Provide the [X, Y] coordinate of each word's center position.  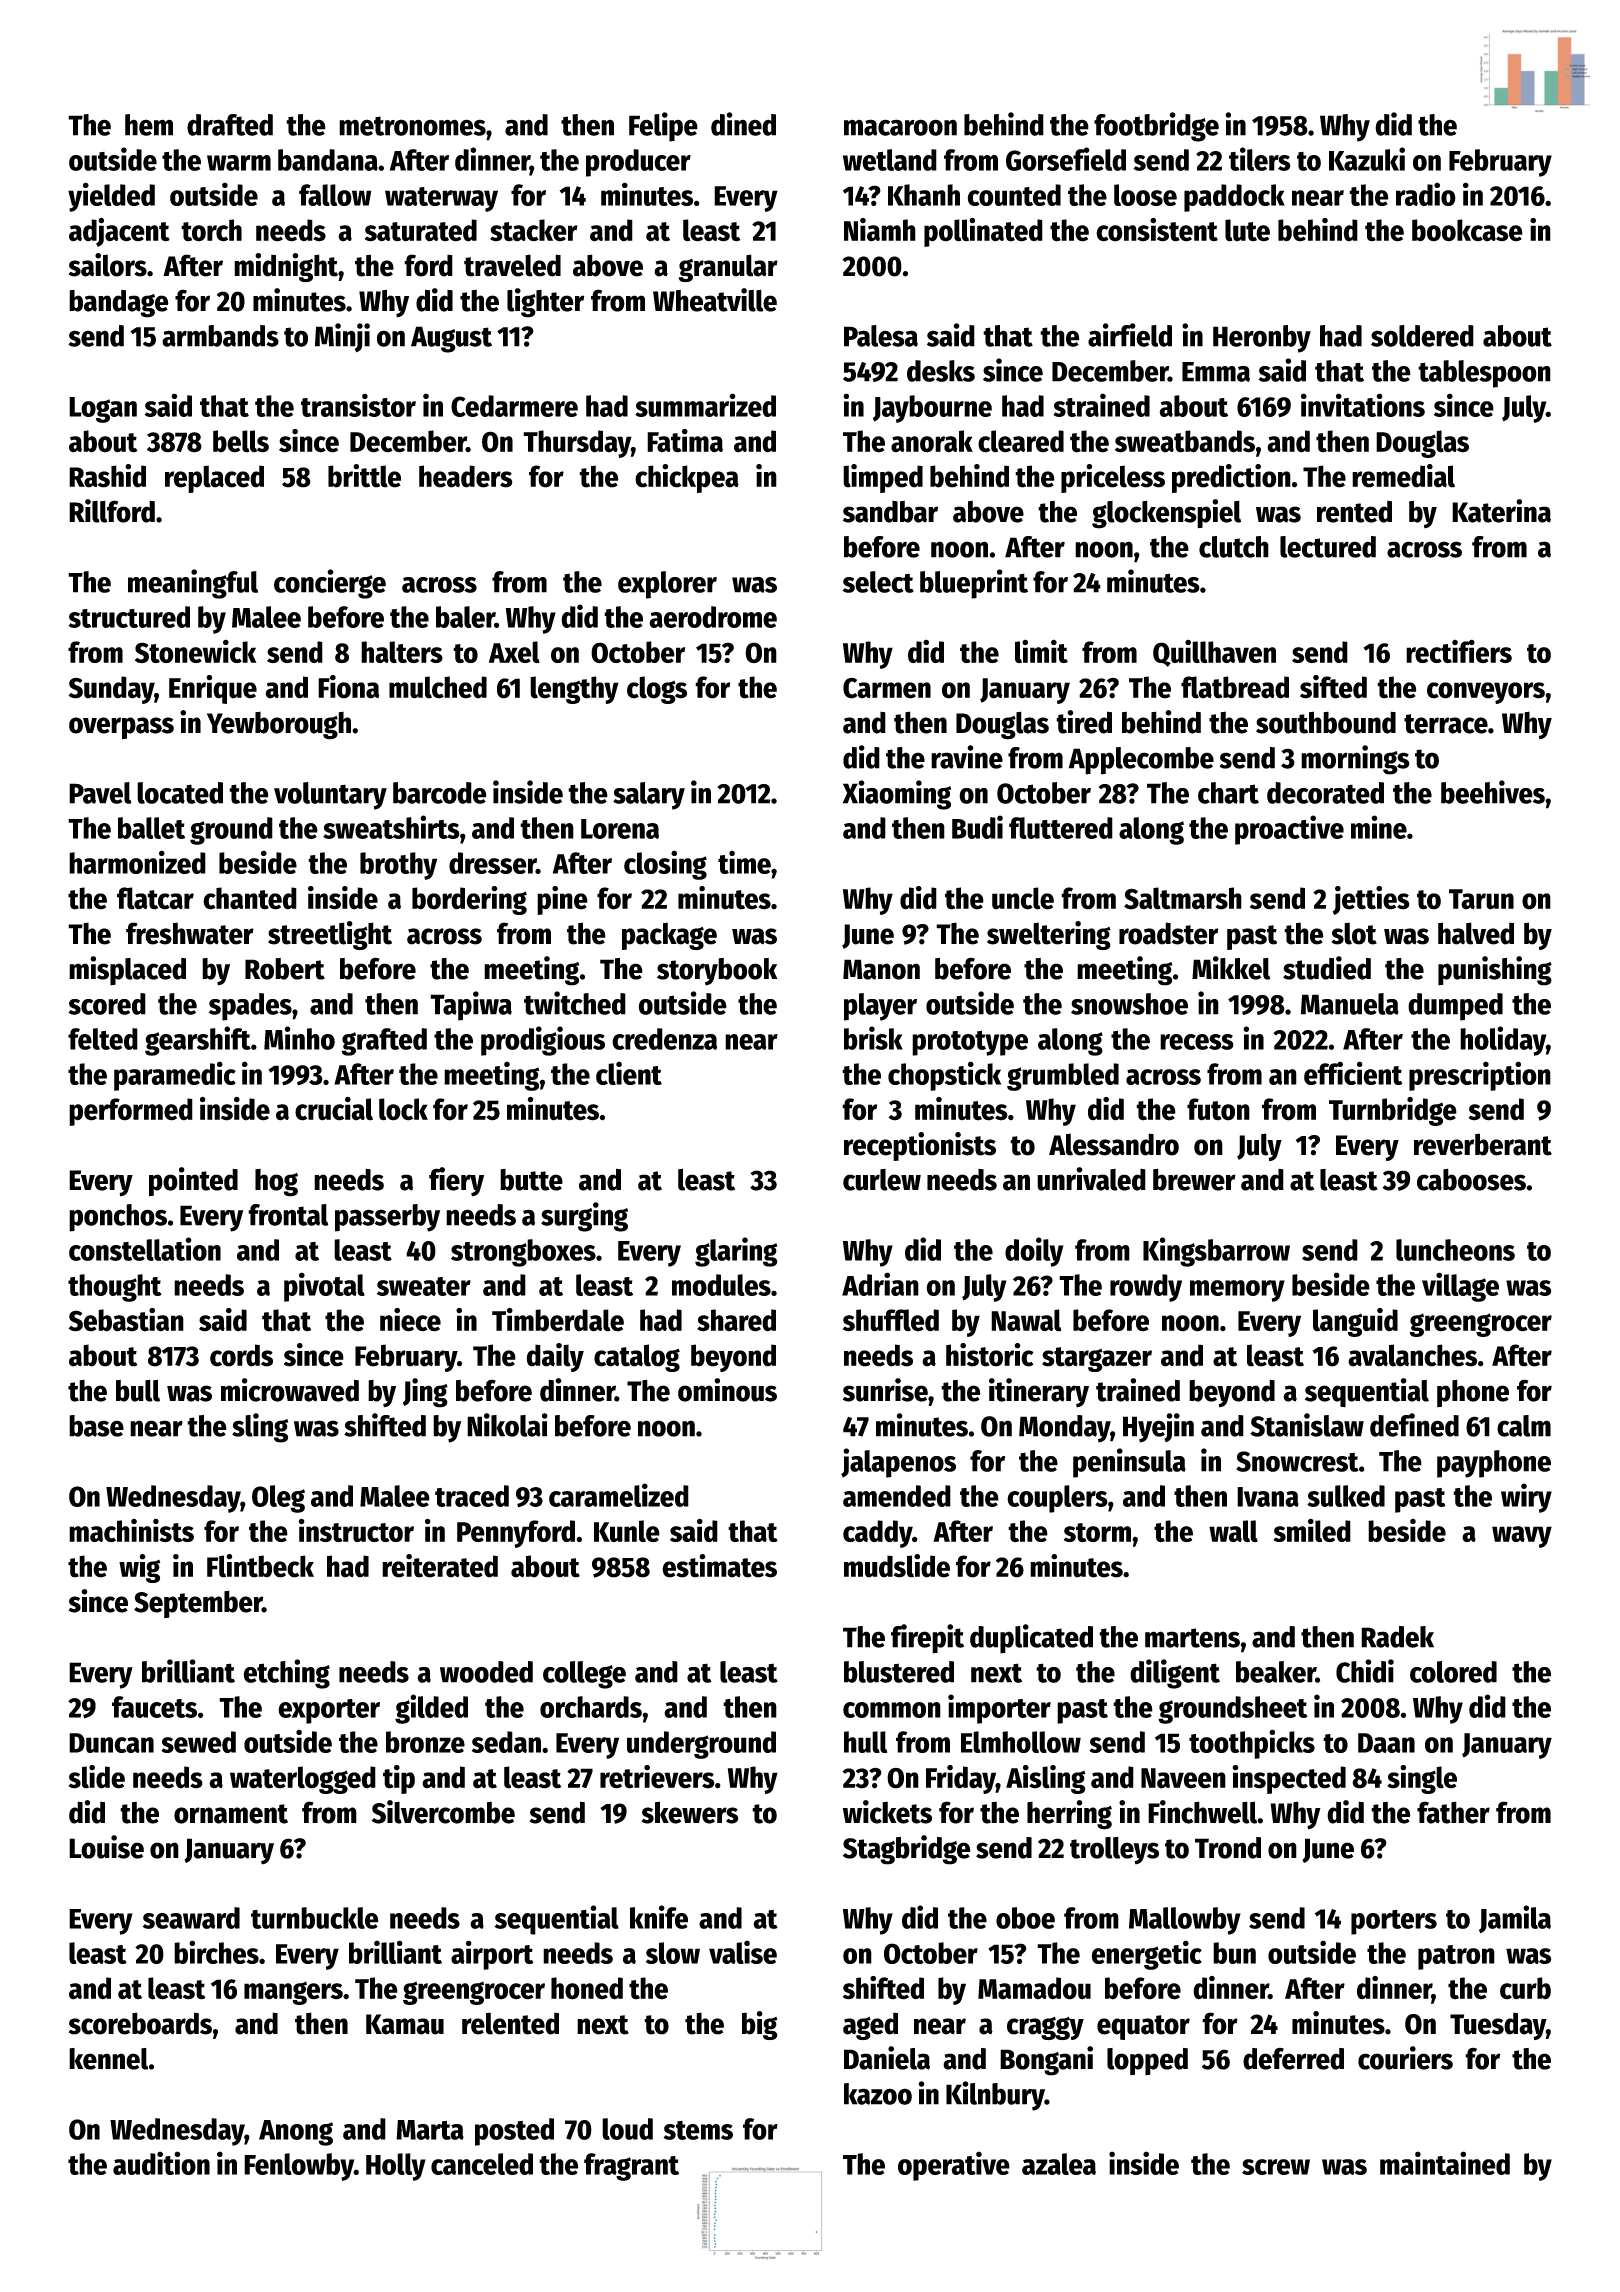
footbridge [1156, 127]
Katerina [1501, 511]
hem [149, 125]
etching [287, 1674]
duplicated [1031, 1639]
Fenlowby [299, 2167]
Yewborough [279, 725]
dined [743, 124]
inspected [1289, 1779]
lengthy [574, 690]
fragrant [631, 2167]
